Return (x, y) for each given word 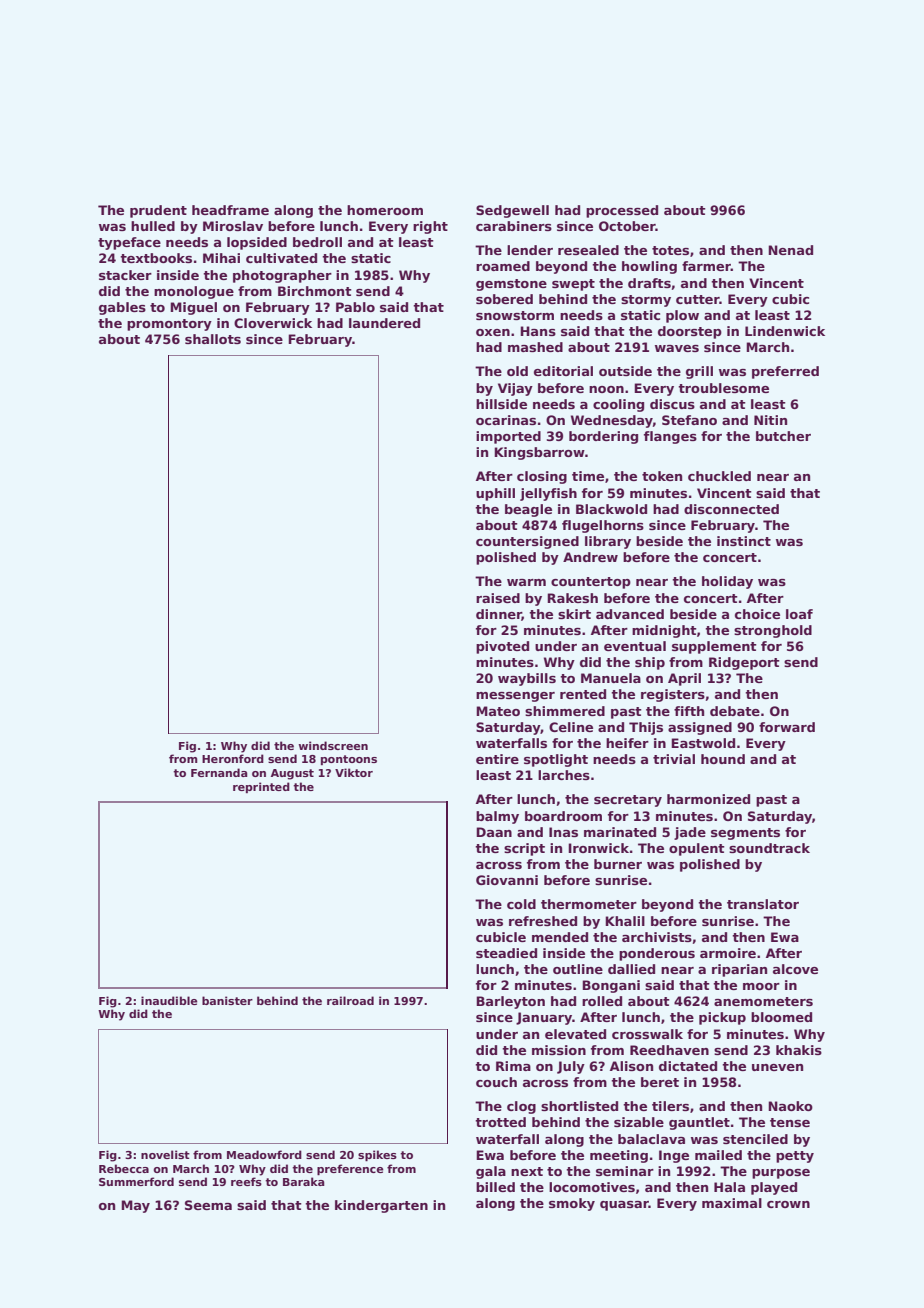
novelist (165, 1154)
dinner (499, 615)
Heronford (233, 758)
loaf (799, 614)
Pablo (355, 307)
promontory (169, 325)
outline (578, 969)
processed (622, 211)
